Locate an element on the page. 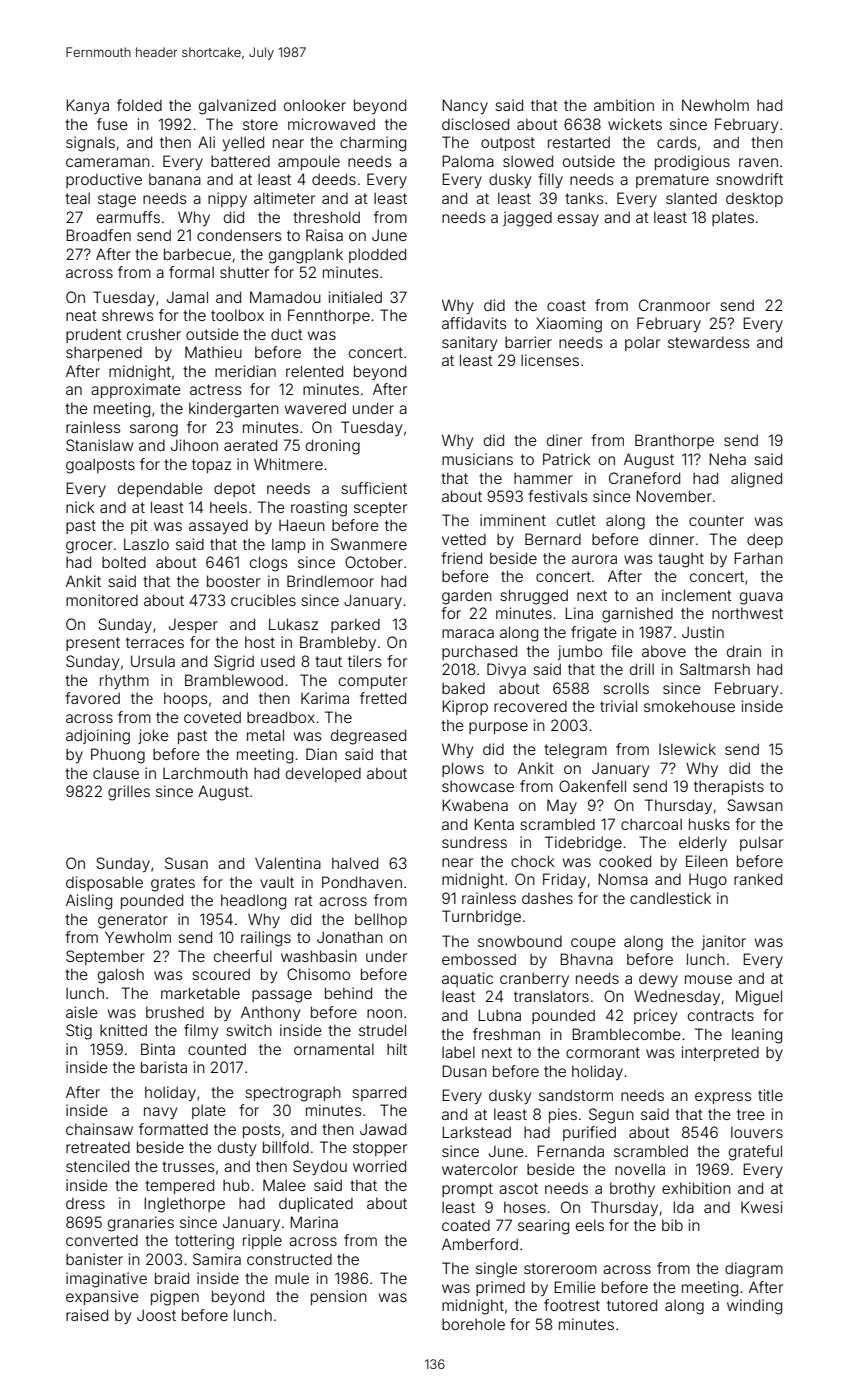 This image has height=1400, width=849. drain is located at coordinates (744, 651).
